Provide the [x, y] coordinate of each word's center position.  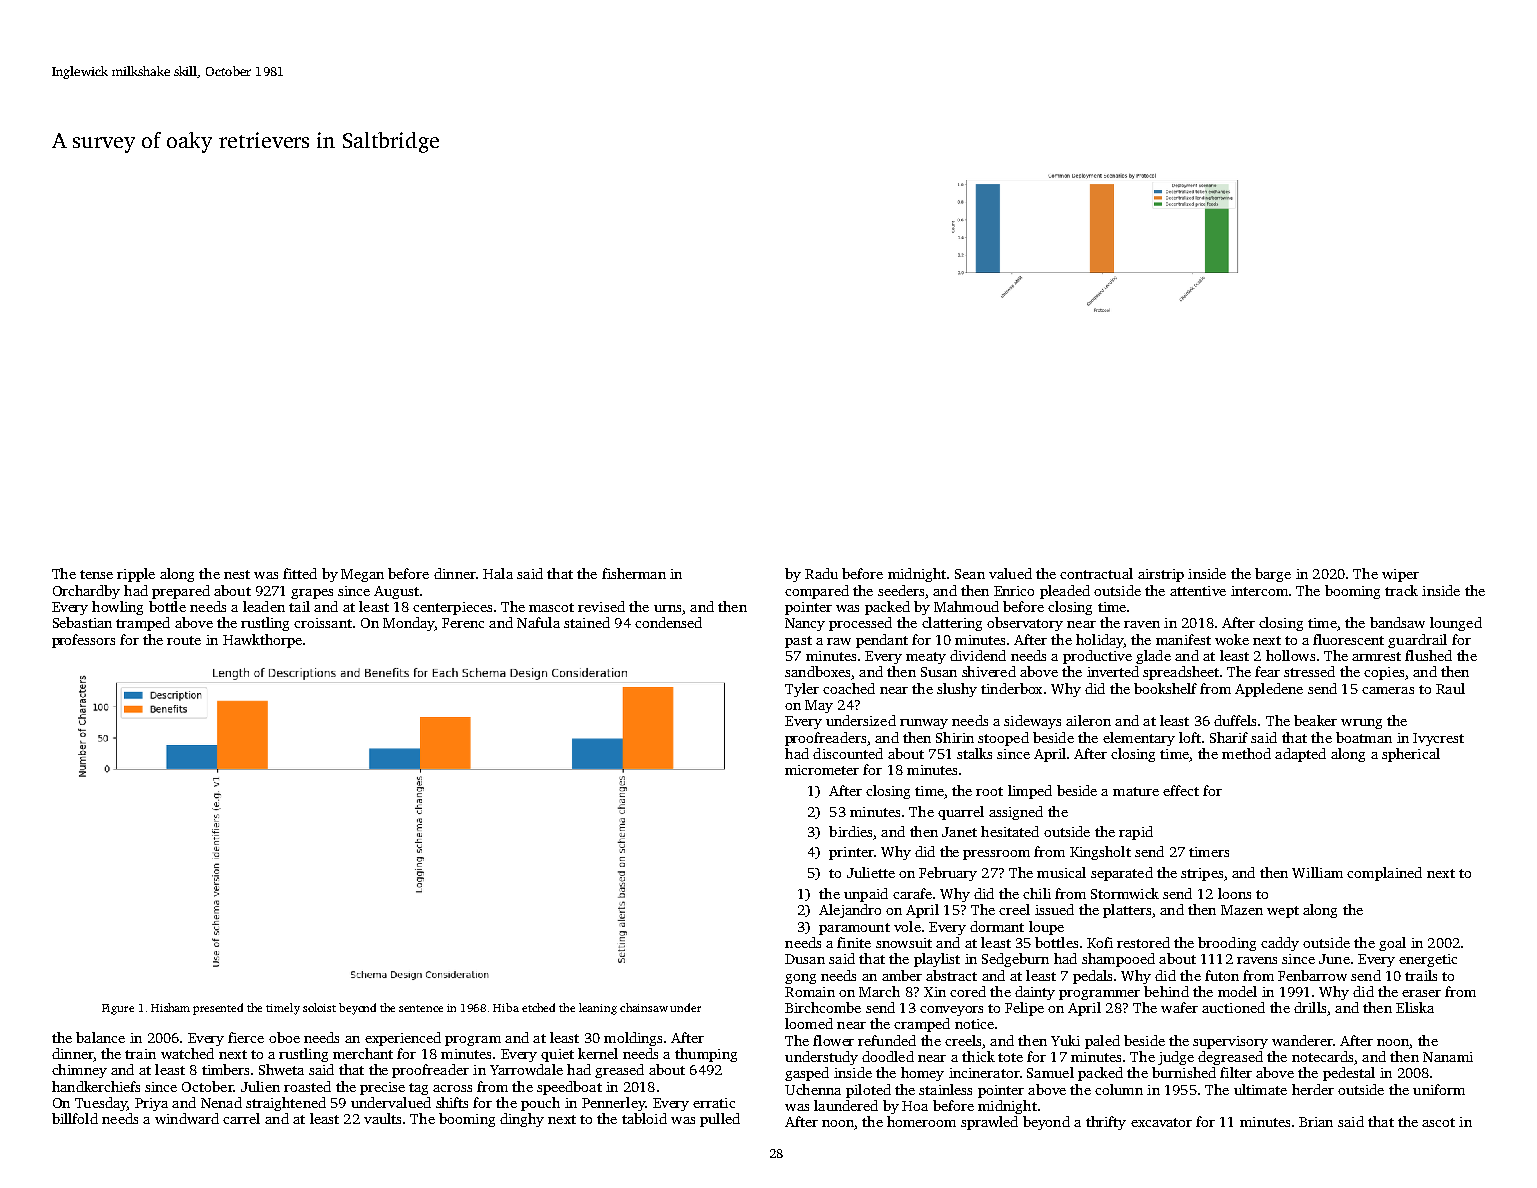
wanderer [1302, 1040]
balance [100, 1037]
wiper [1400, 575]
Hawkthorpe [262, 641]
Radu [821, 573]
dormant [997, 926]
